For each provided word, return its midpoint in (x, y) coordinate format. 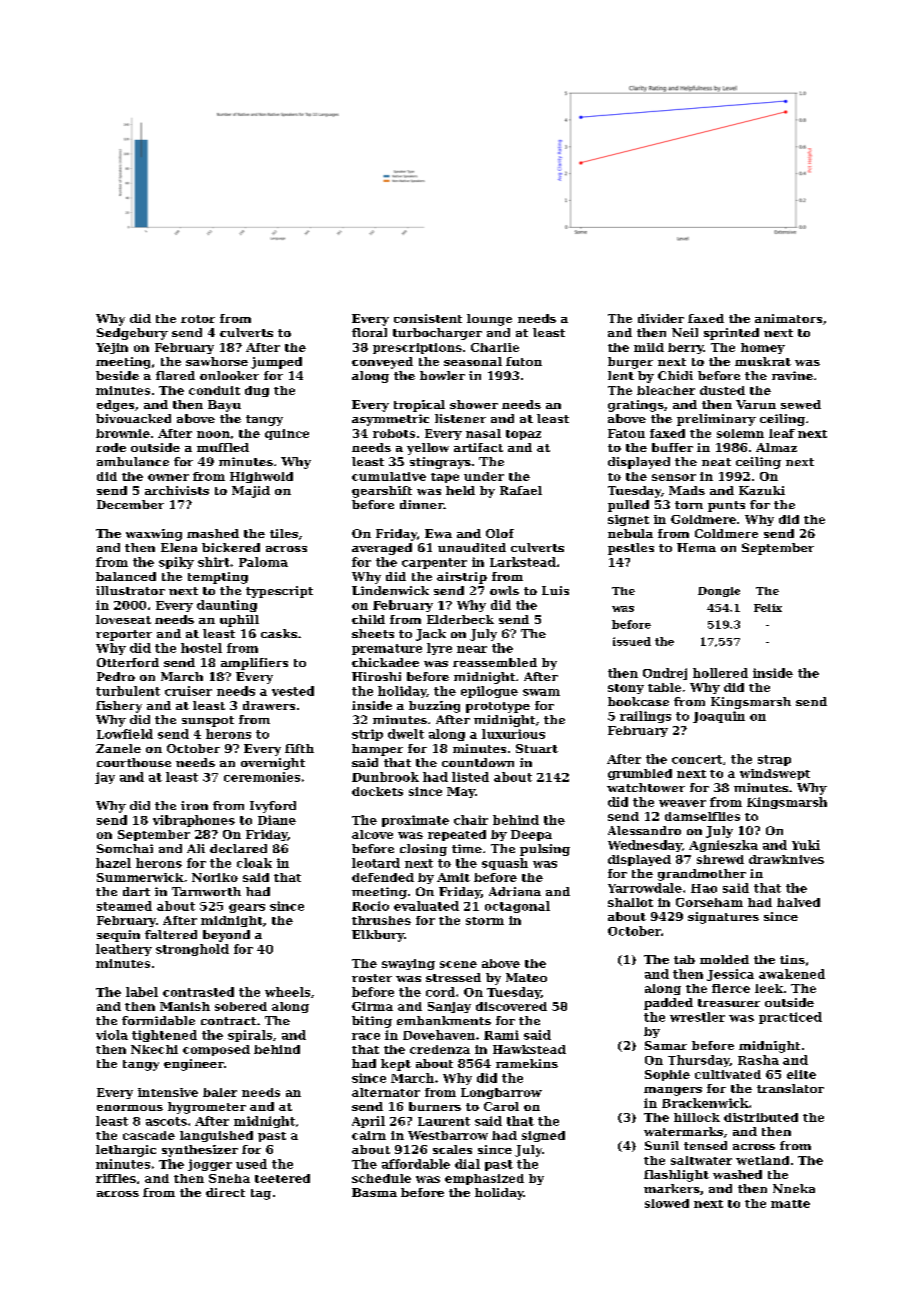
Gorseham (709, 902)
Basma (374, 1192)
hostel (201, 648)
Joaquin (719, 717)
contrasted (198, 992)
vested (293, 691)
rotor (198, 319)
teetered (282, 1178)
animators (788, 318)
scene (458, 964)
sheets (373, 633)
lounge (489, 320)
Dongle (719, 592)
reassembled (495, 662)
